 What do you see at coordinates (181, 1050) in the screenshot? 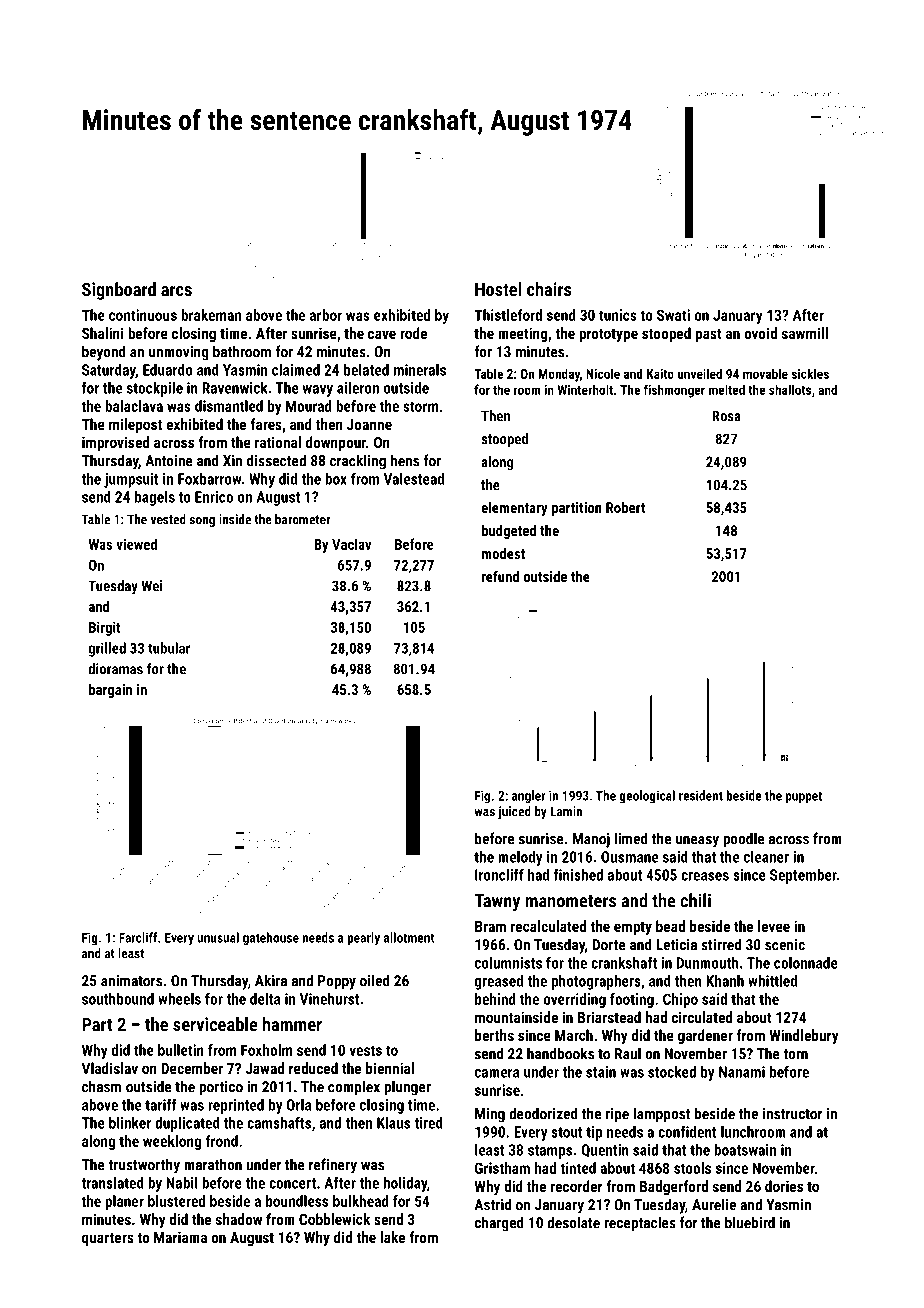
I see `bulletin` at bounding box center [181, 1050].
